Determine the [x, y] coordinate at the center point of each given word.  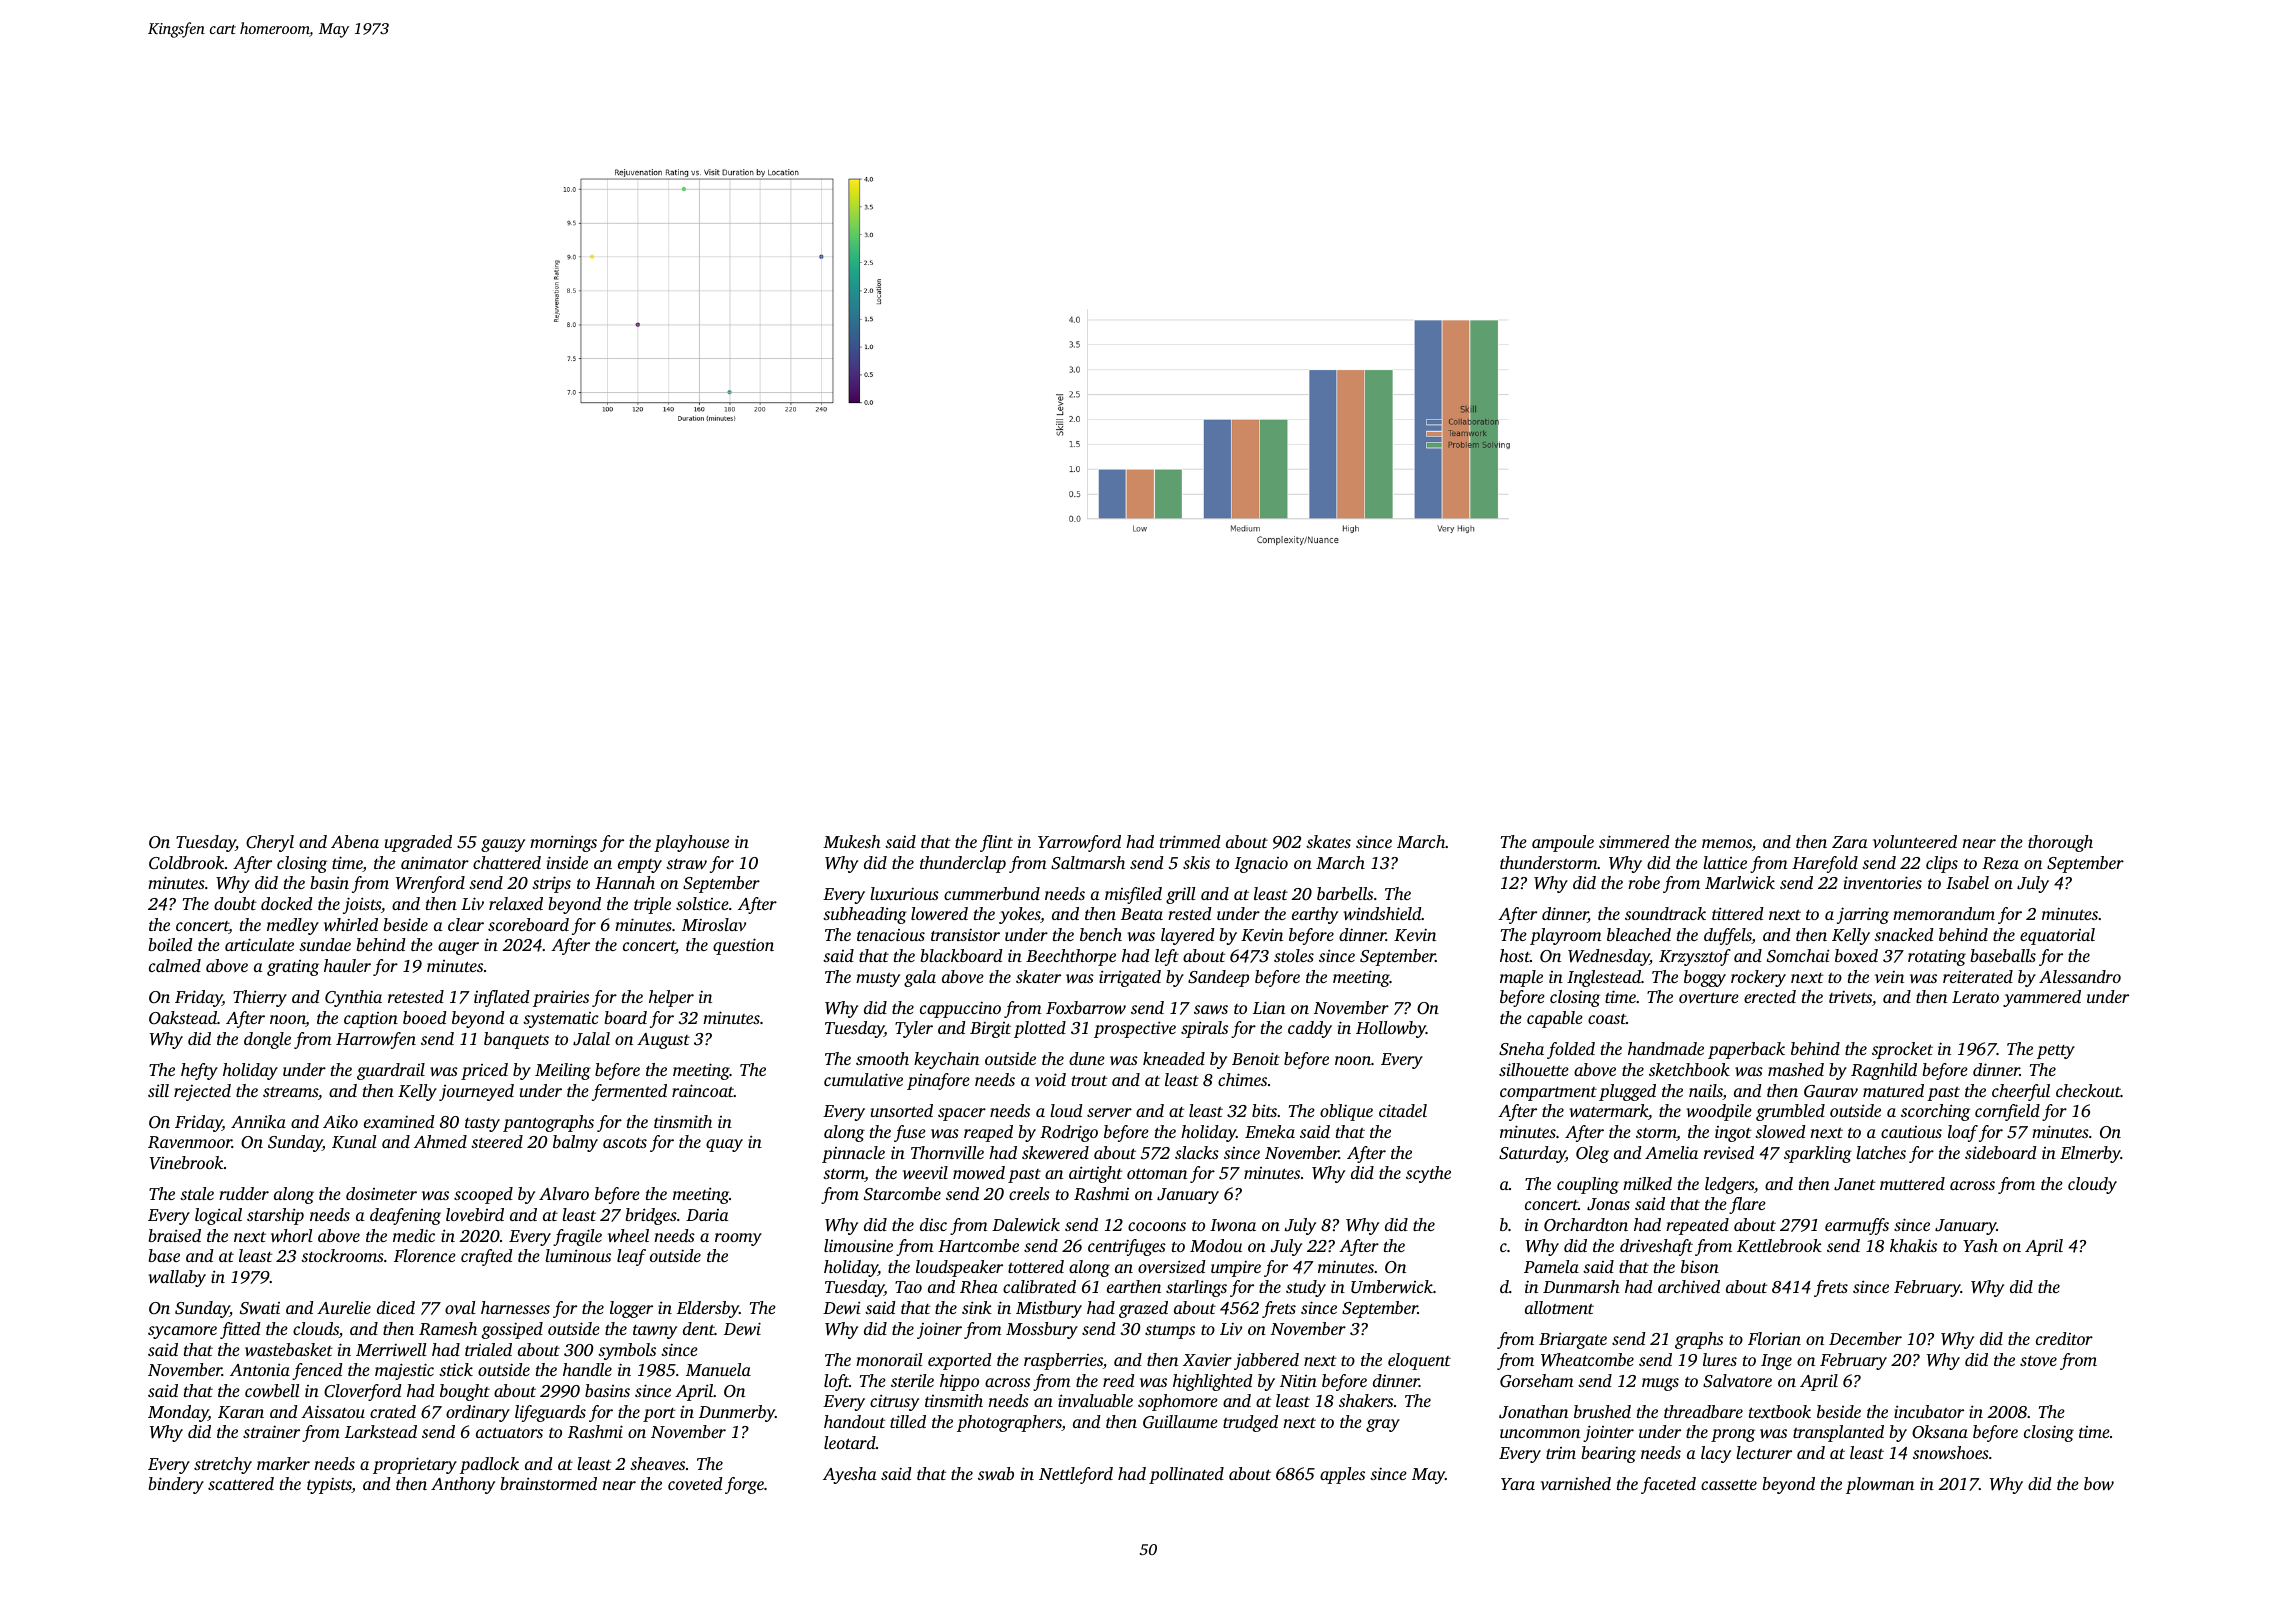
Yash [1980, 1245]
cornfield [2007, 1112]
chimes [1242, 1079]
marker [283, 1463]
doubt [235, 903]
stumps [1170, 1332]
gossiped [512, 1330]
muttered [1912, 1183]
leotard [850, 1442]
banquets [516, 1040]
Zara [1850, 842]
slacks [1197, 1152]
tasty [482, 1125]
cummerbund [992, 893]
